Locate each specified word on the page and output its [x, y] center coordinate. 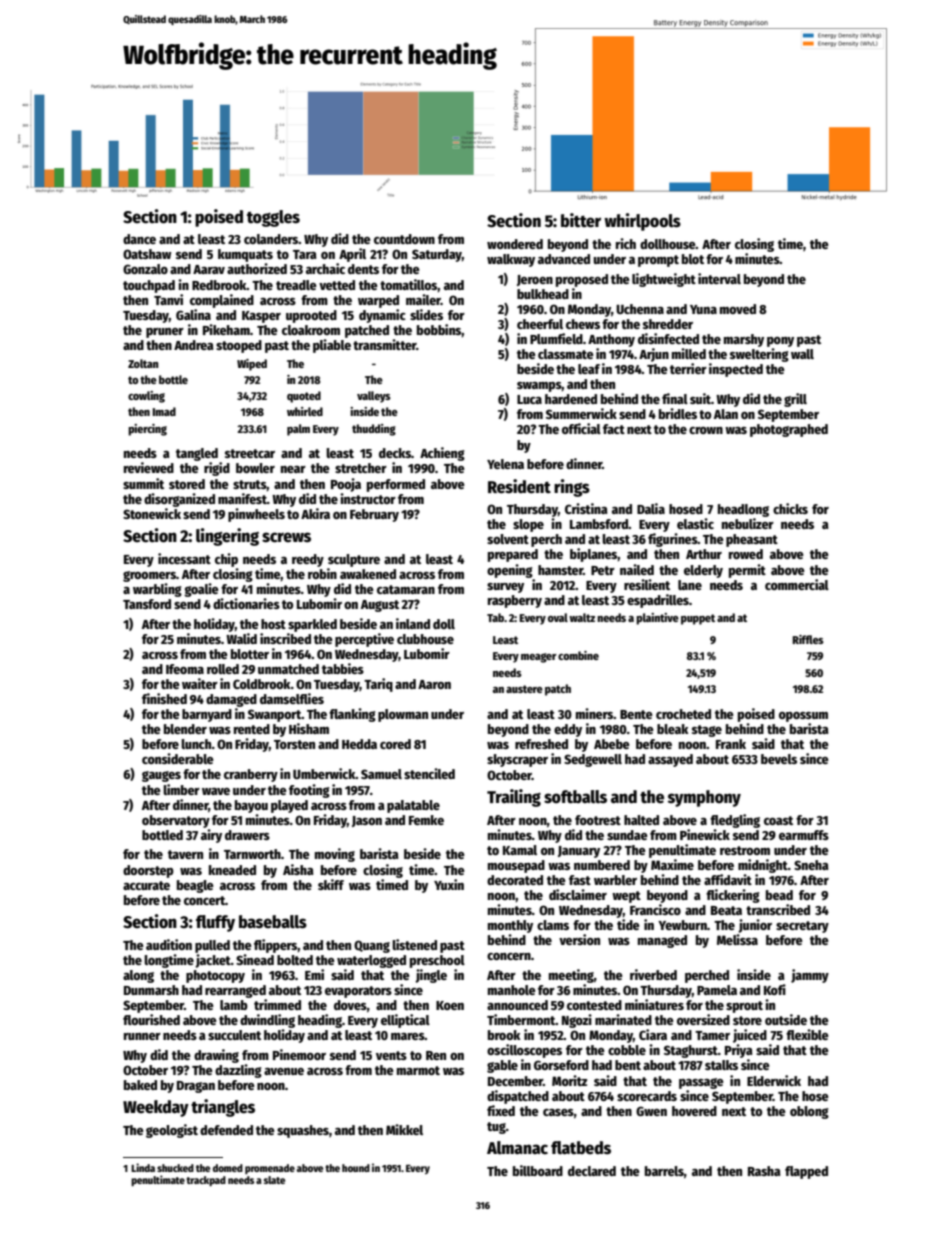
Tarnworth [252, 854]
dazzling [238, 1071]
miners [594, 713]
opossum [803, 717]
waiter [200, 683]
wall [802, 354]
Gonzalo [145, 269]
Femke [426, 820]
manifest [242, 498]
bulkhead [543, 294]
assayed [670, 760]
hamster [560, 570]
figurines [673, 540]
